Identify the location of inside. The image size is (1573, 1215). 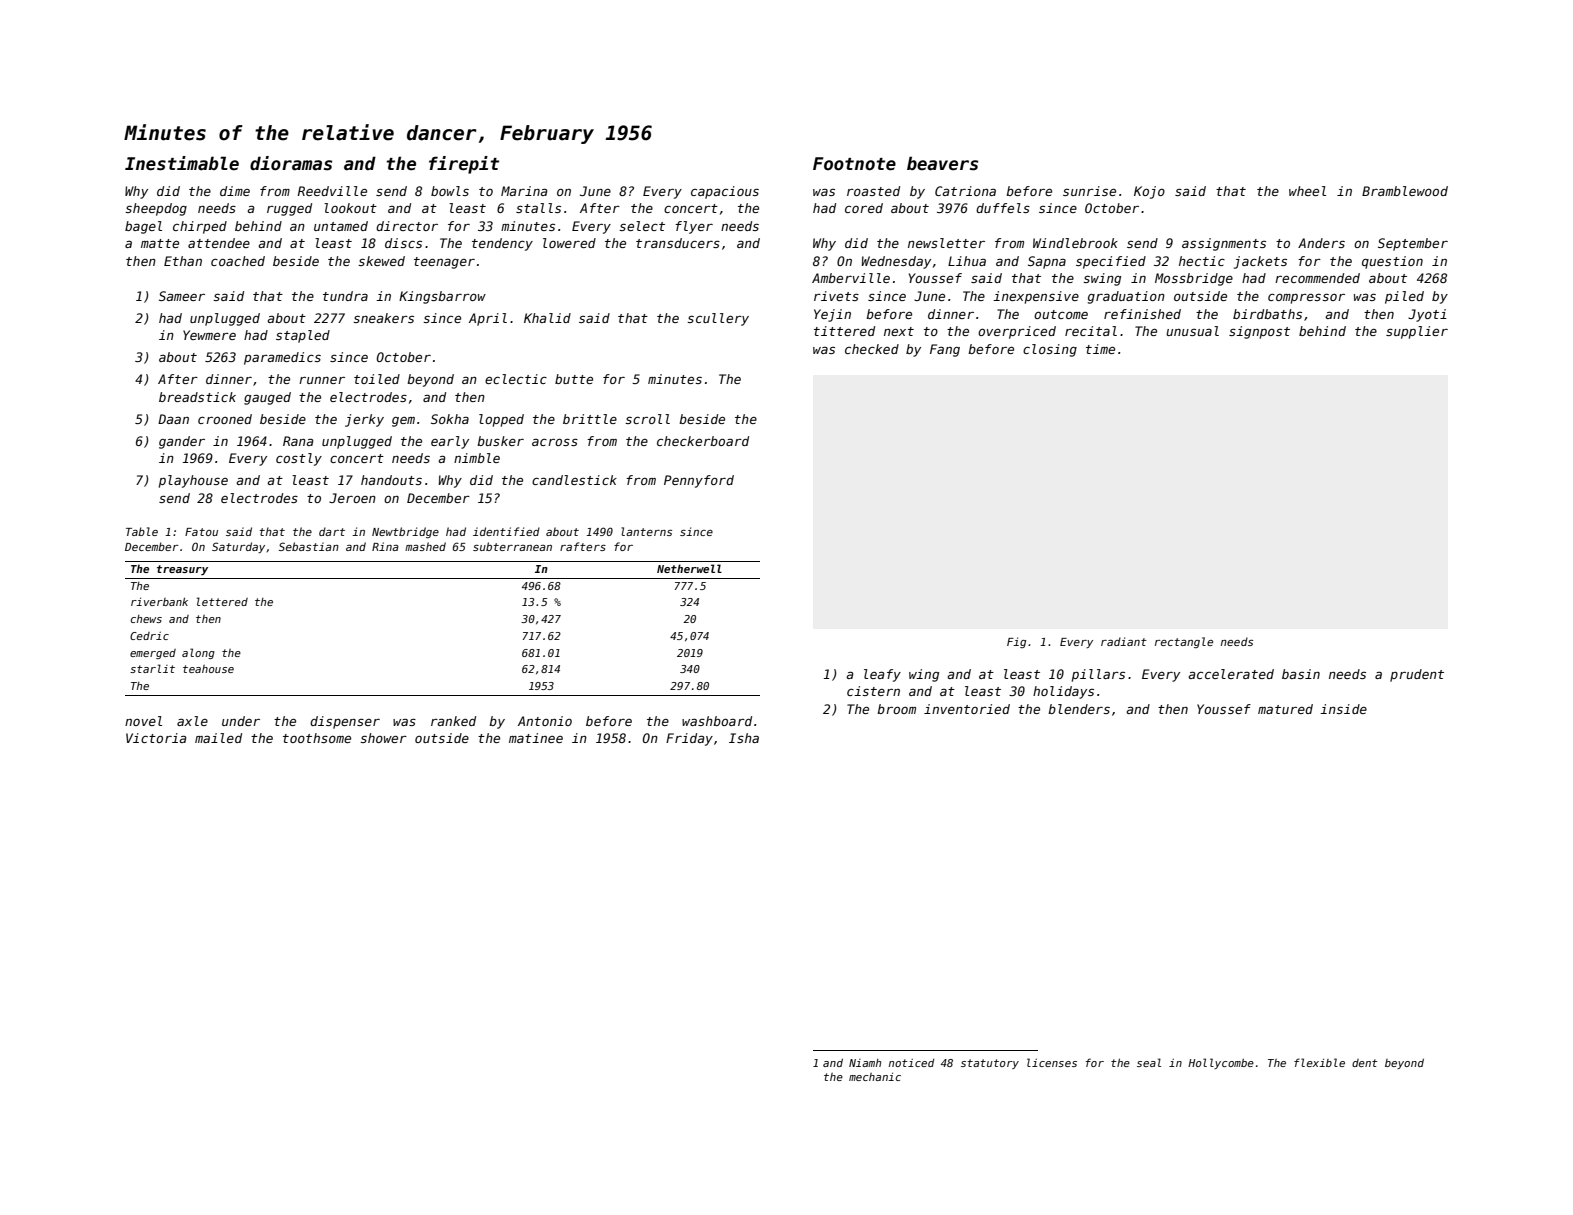
(1343, 709).
